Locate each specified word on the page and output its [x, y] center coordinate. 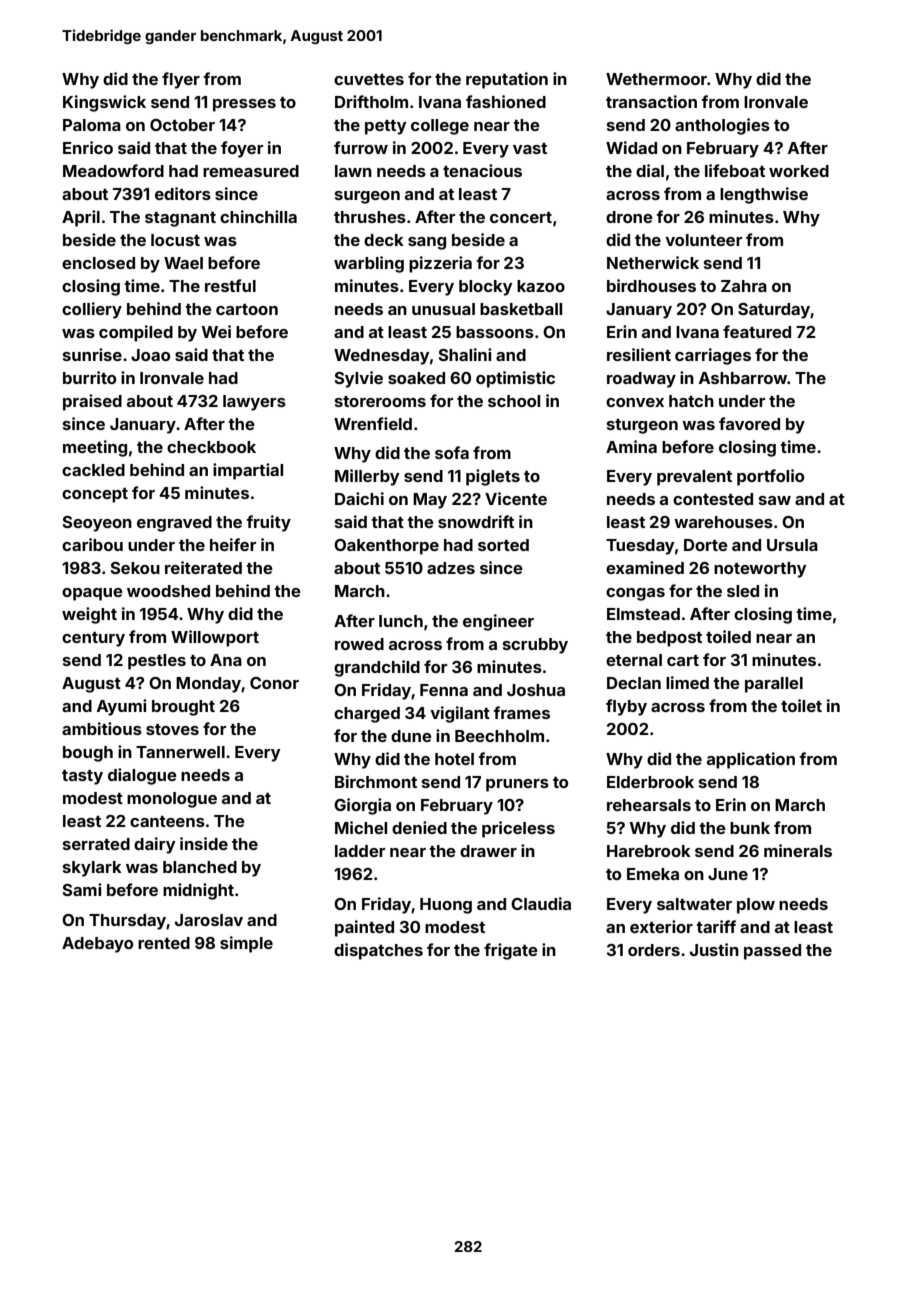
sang [427, 243]
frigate [511, 951]
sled [743, 591]
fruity [268, 523]
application [751, 760]
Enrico [88, 147]
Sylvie [358, 379]
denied [419, 827]
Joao [150, 355]
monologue [172, 800]
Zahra [744, 286]
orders [654, 950]
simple [246, 944]
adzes [451, 568]
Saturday [774, 311]
